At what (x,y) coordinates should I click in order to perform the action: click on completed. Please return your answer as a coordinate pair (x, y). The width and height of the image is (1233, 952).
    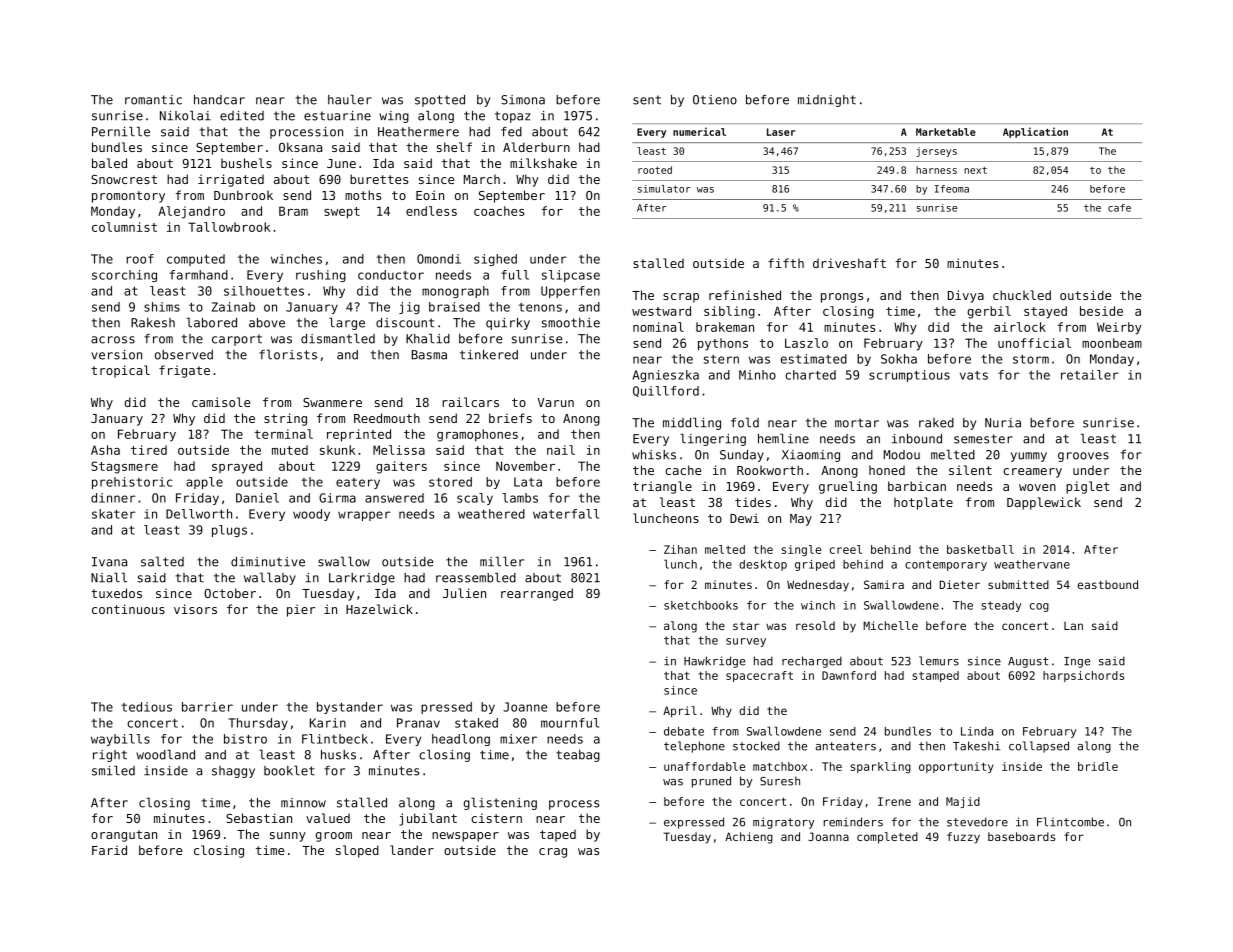
    Looking at the image, I should click on (887, 838).
